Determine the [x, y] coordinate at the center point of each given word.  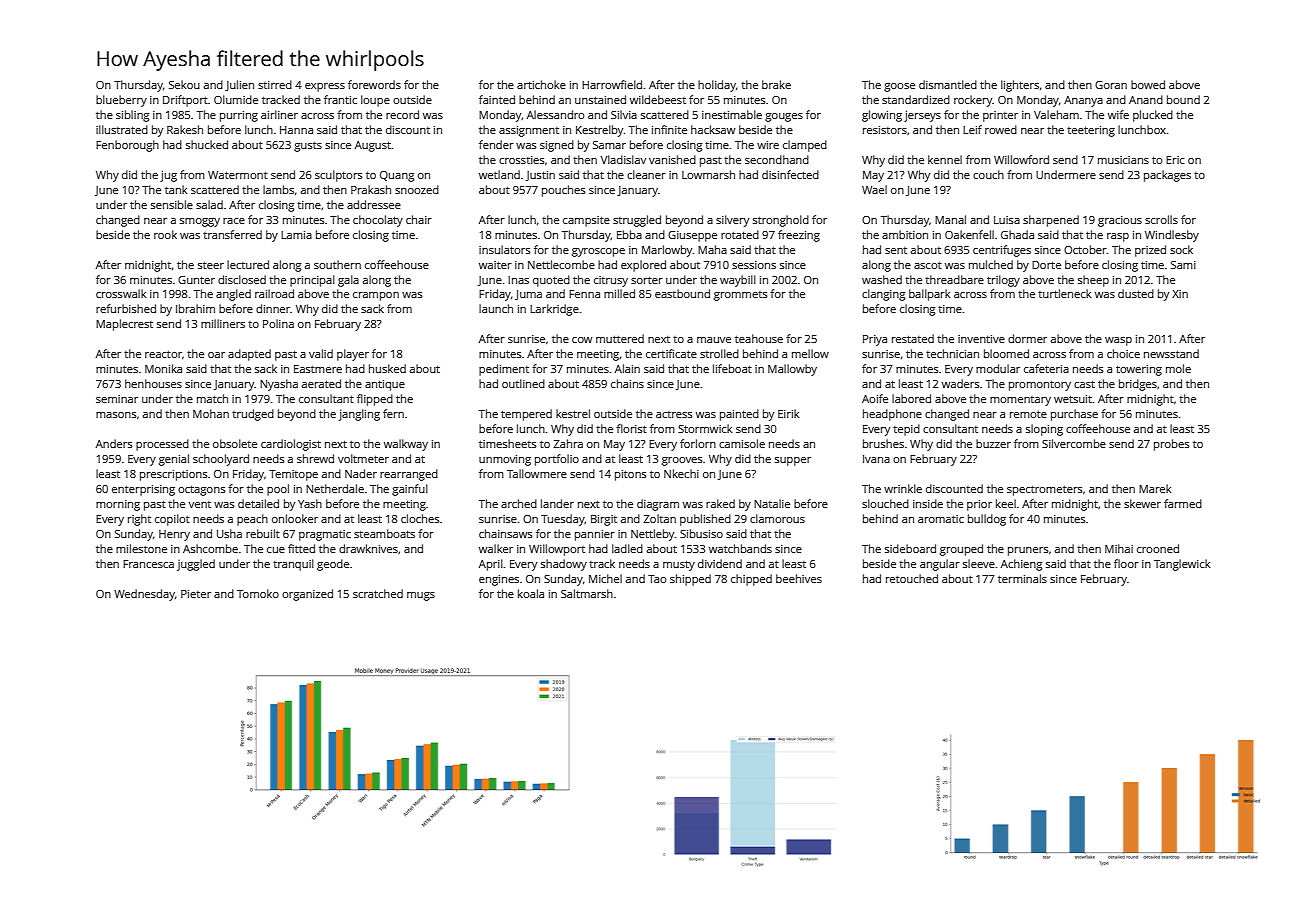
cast [1084, 384]
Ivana [876, 459]
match [212, 398]
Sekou [184, 84]
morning [118, 505]
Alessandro [555, 114]
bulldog [987, 520]
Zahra [568, 443]
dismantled [948, 84]
